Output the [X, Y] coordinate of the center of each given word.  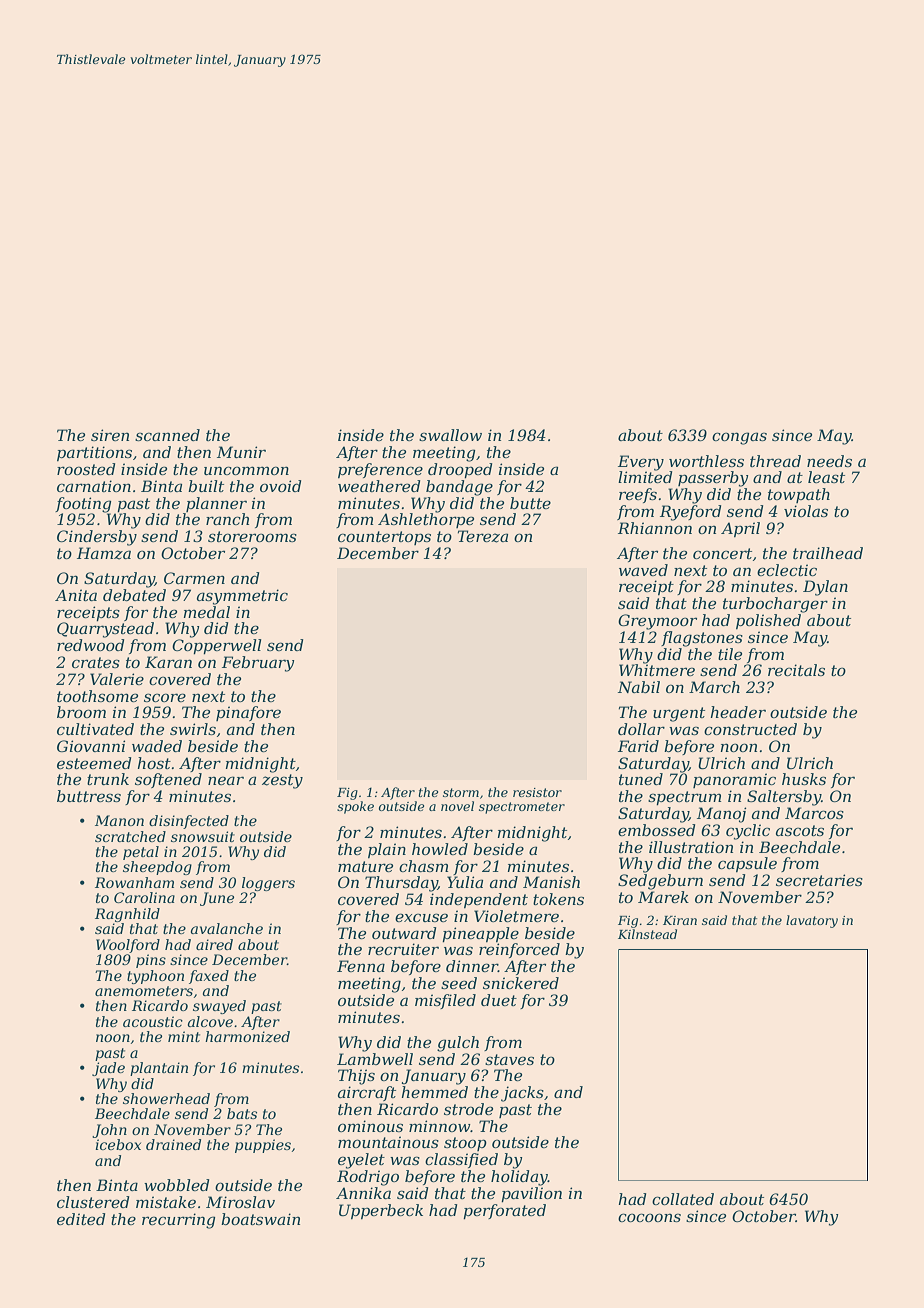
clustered [93, 1202]
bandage [459, 488]
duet [499, 1000]
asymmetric [242, 597]
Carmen [194, 578]
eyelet [361, 1161]
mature [365, 866]
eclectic [787, 570]
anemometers [144, 991]
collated [683, 1199]
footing [83, 505]
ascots [800, 830]
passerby [713, 479]
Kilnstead [647, 934]
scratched [130, 836]
